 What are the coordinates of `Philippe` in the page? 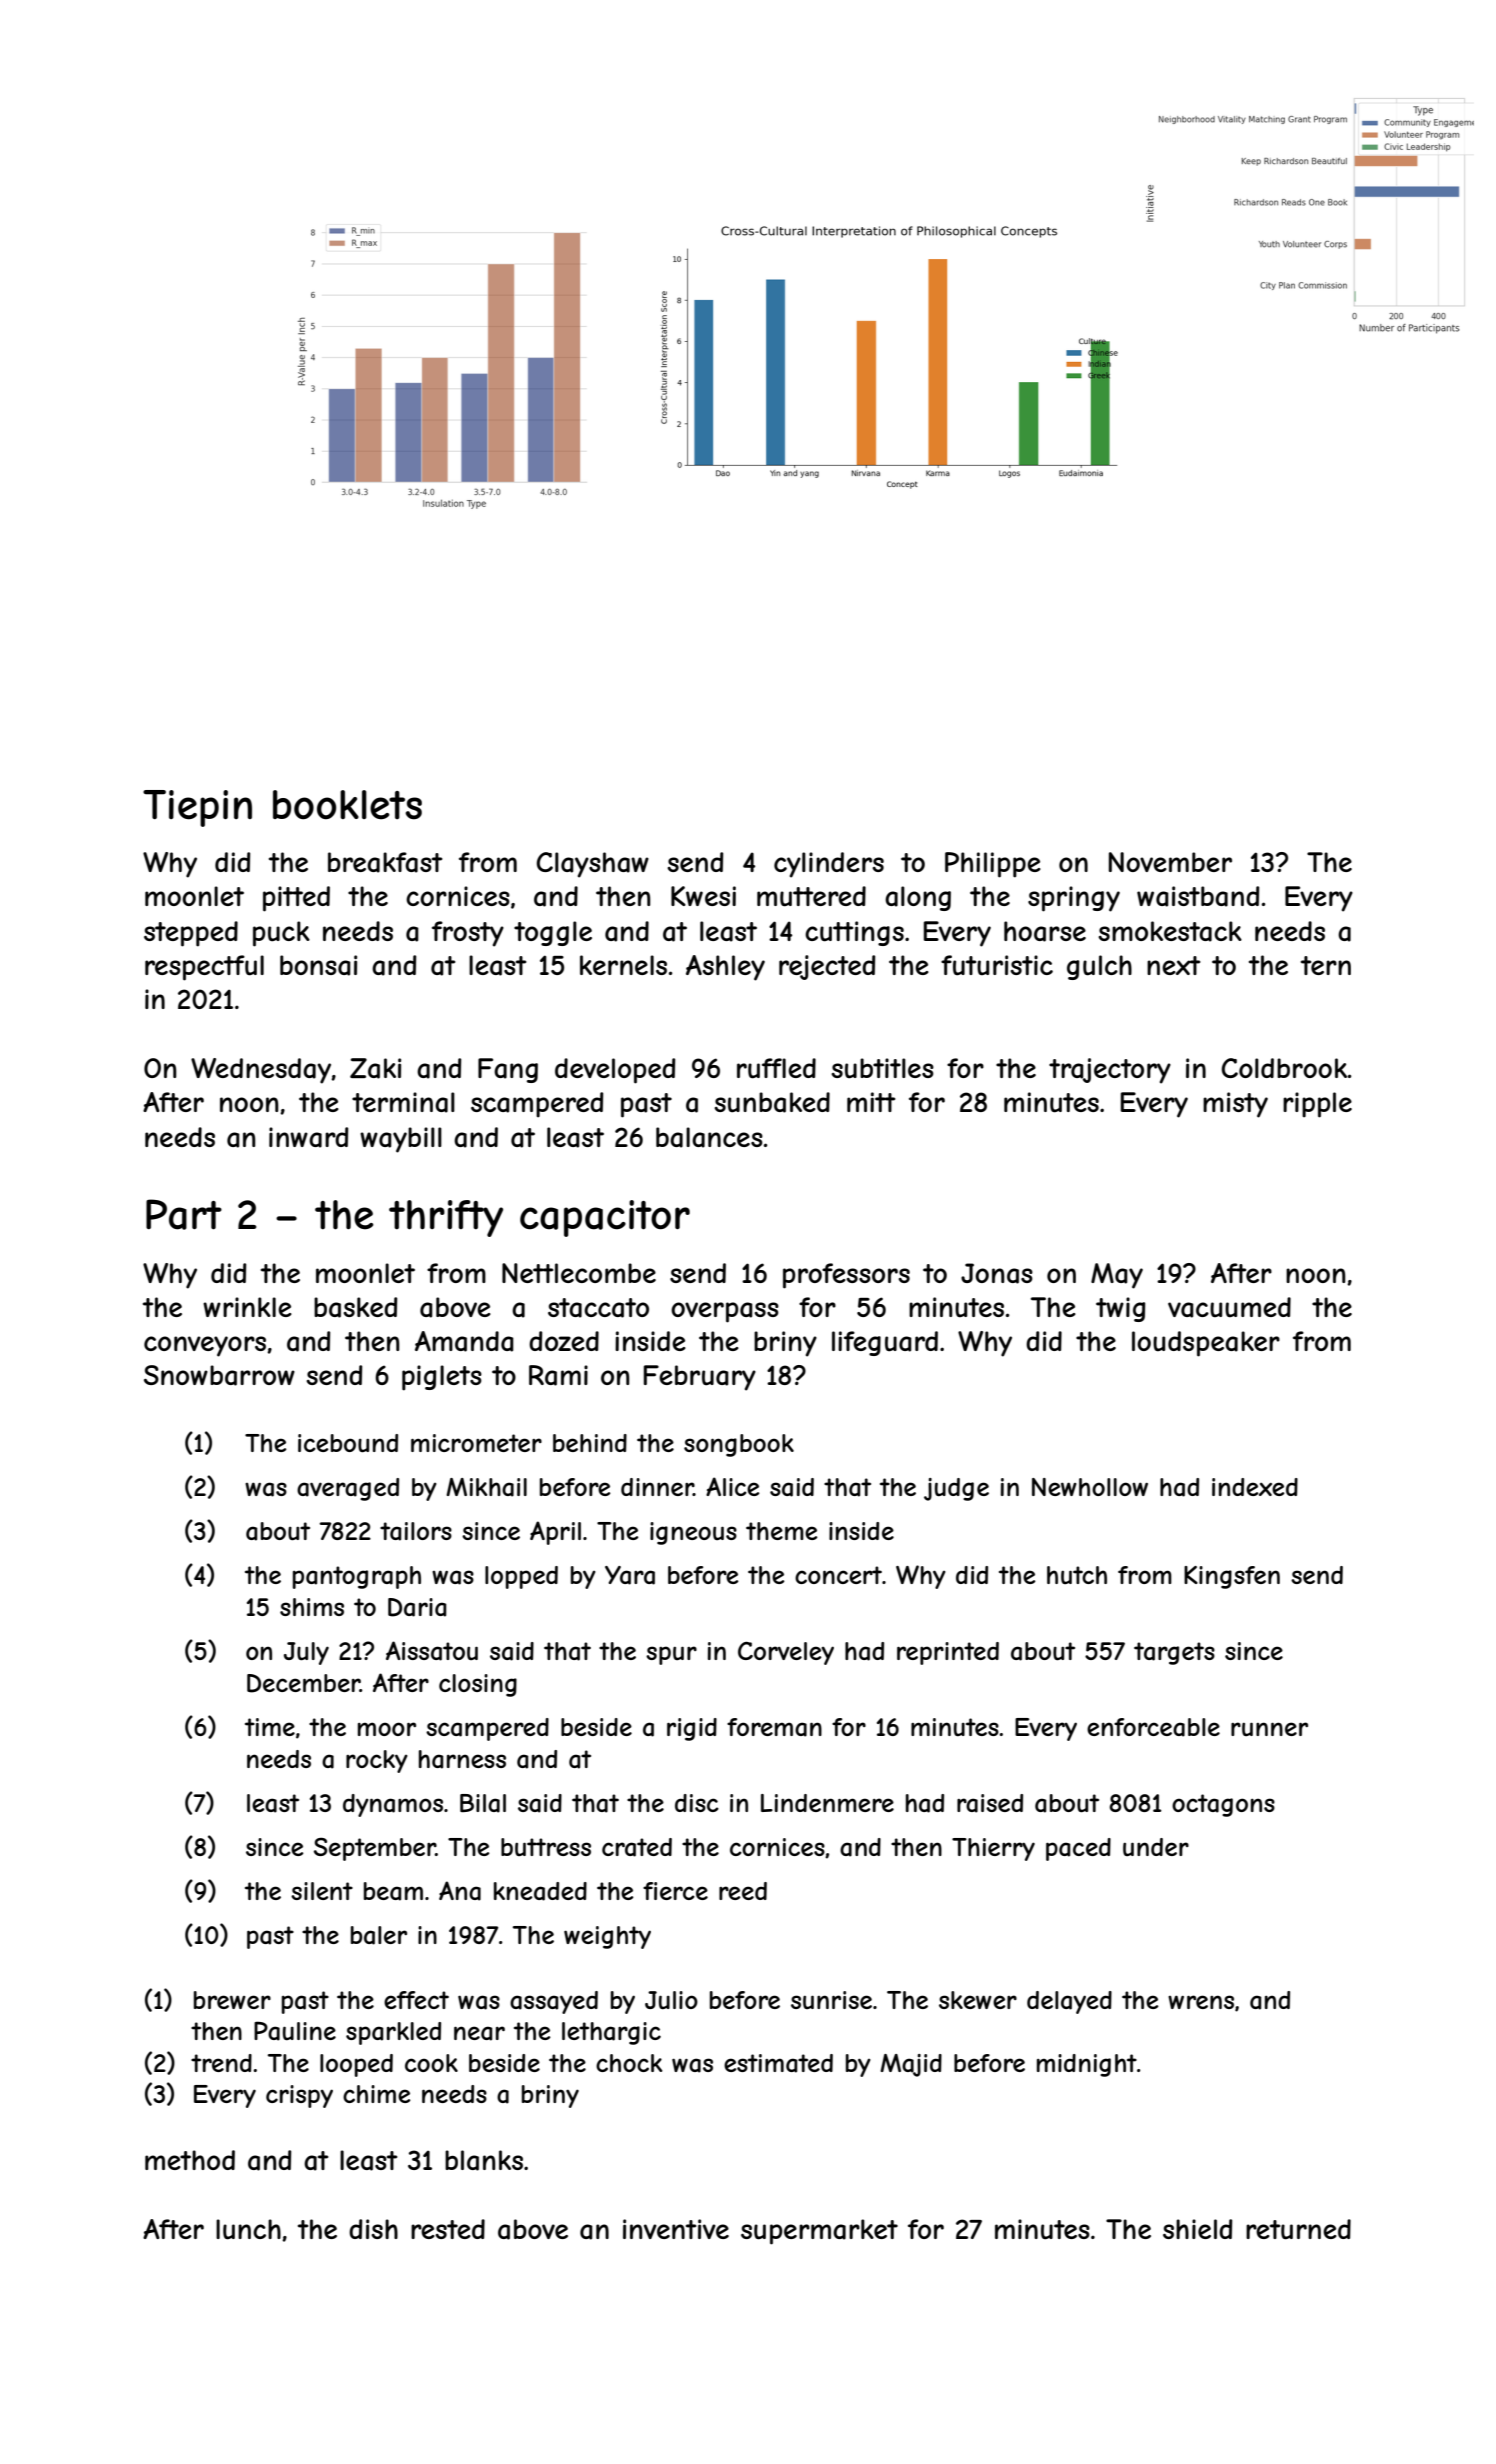 It's located at (993, 865).
